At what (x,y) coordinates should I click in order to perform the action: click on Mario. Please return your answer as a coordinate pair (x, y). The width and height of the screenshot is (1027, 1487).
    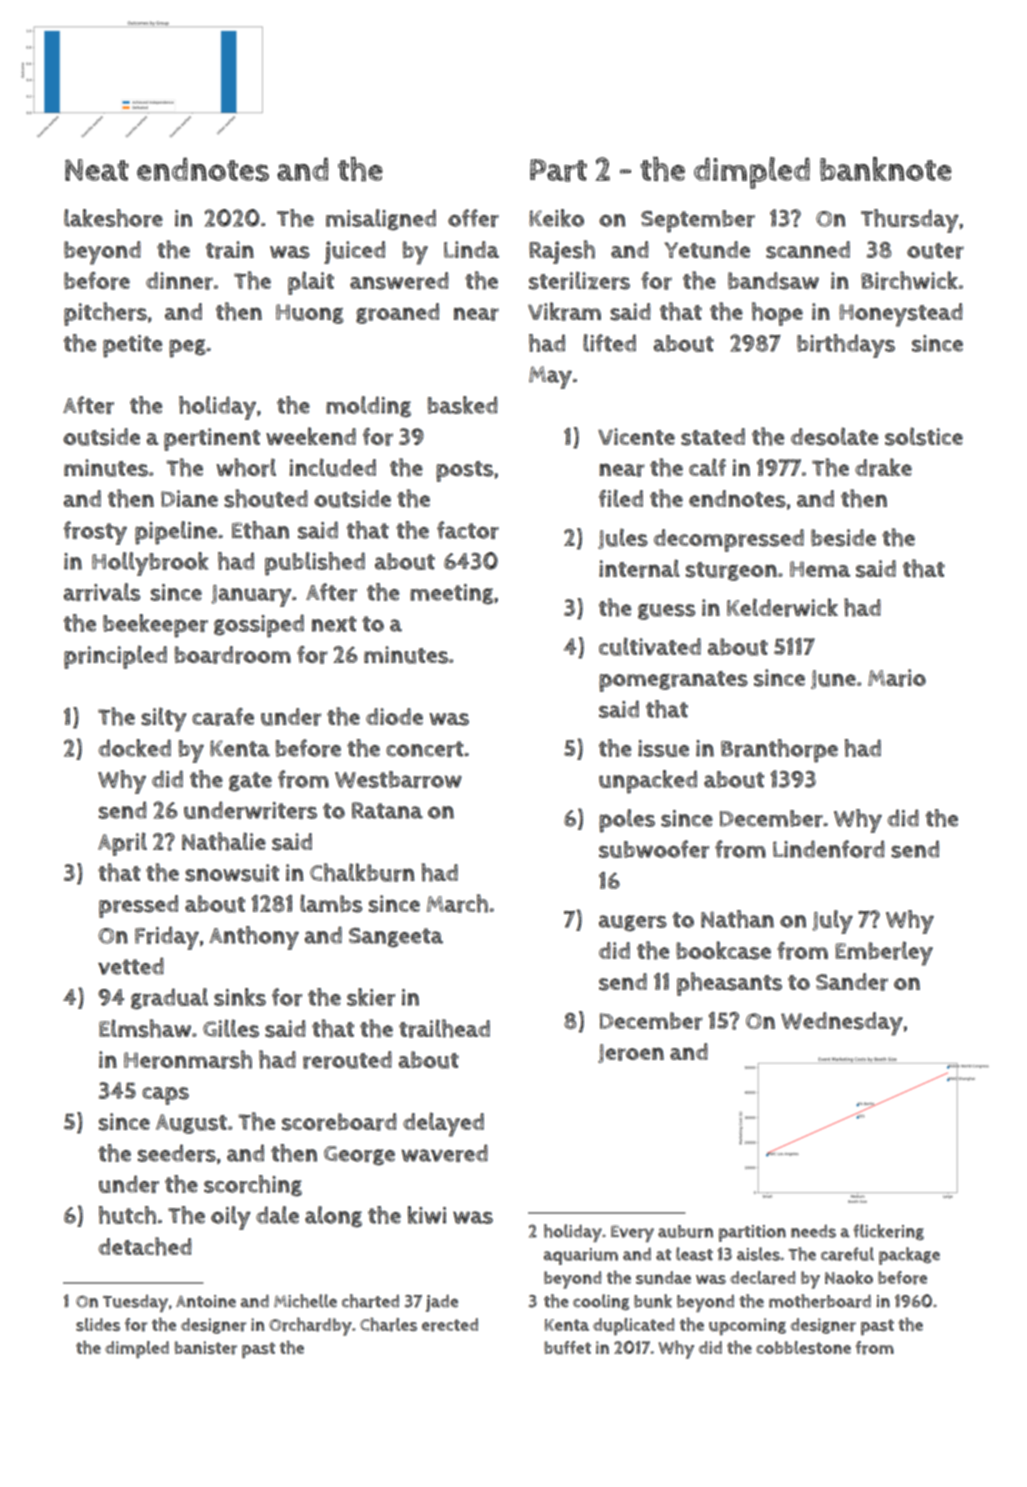
    Looking at the image, I should click on (897, 678).
